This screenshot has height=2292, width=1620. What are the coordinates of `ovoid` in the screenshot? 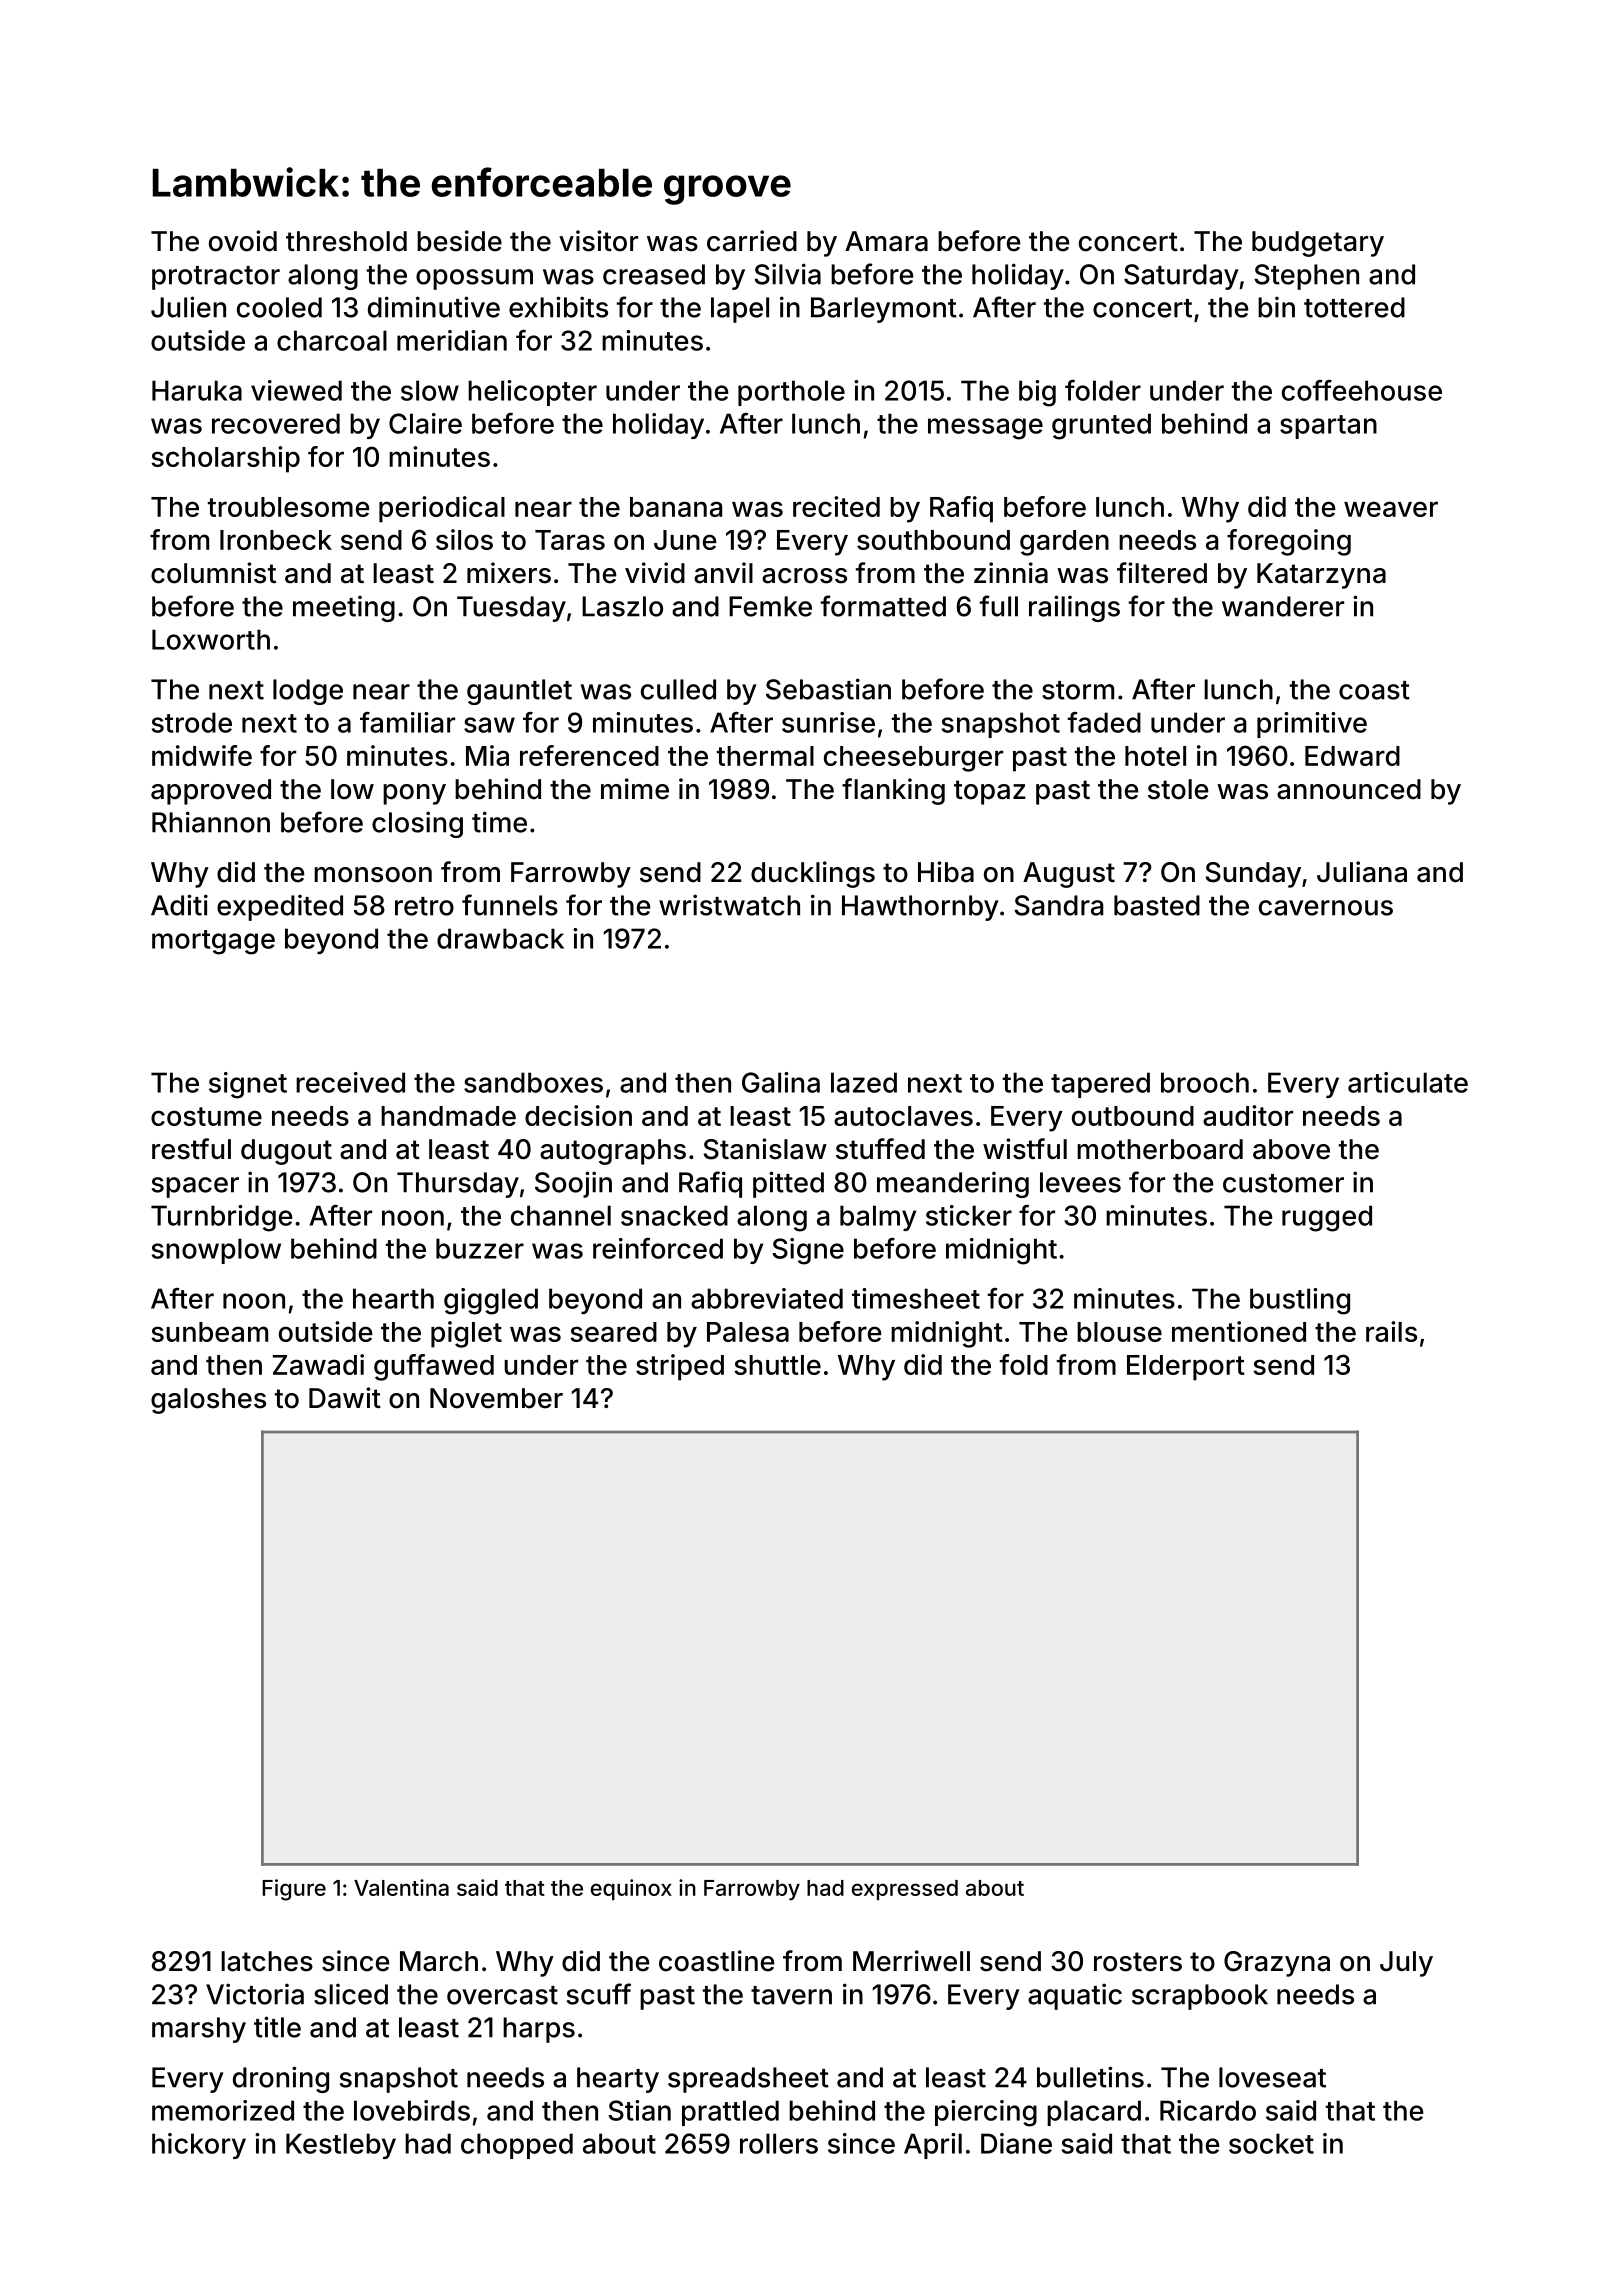 It's located at (243, 241).
